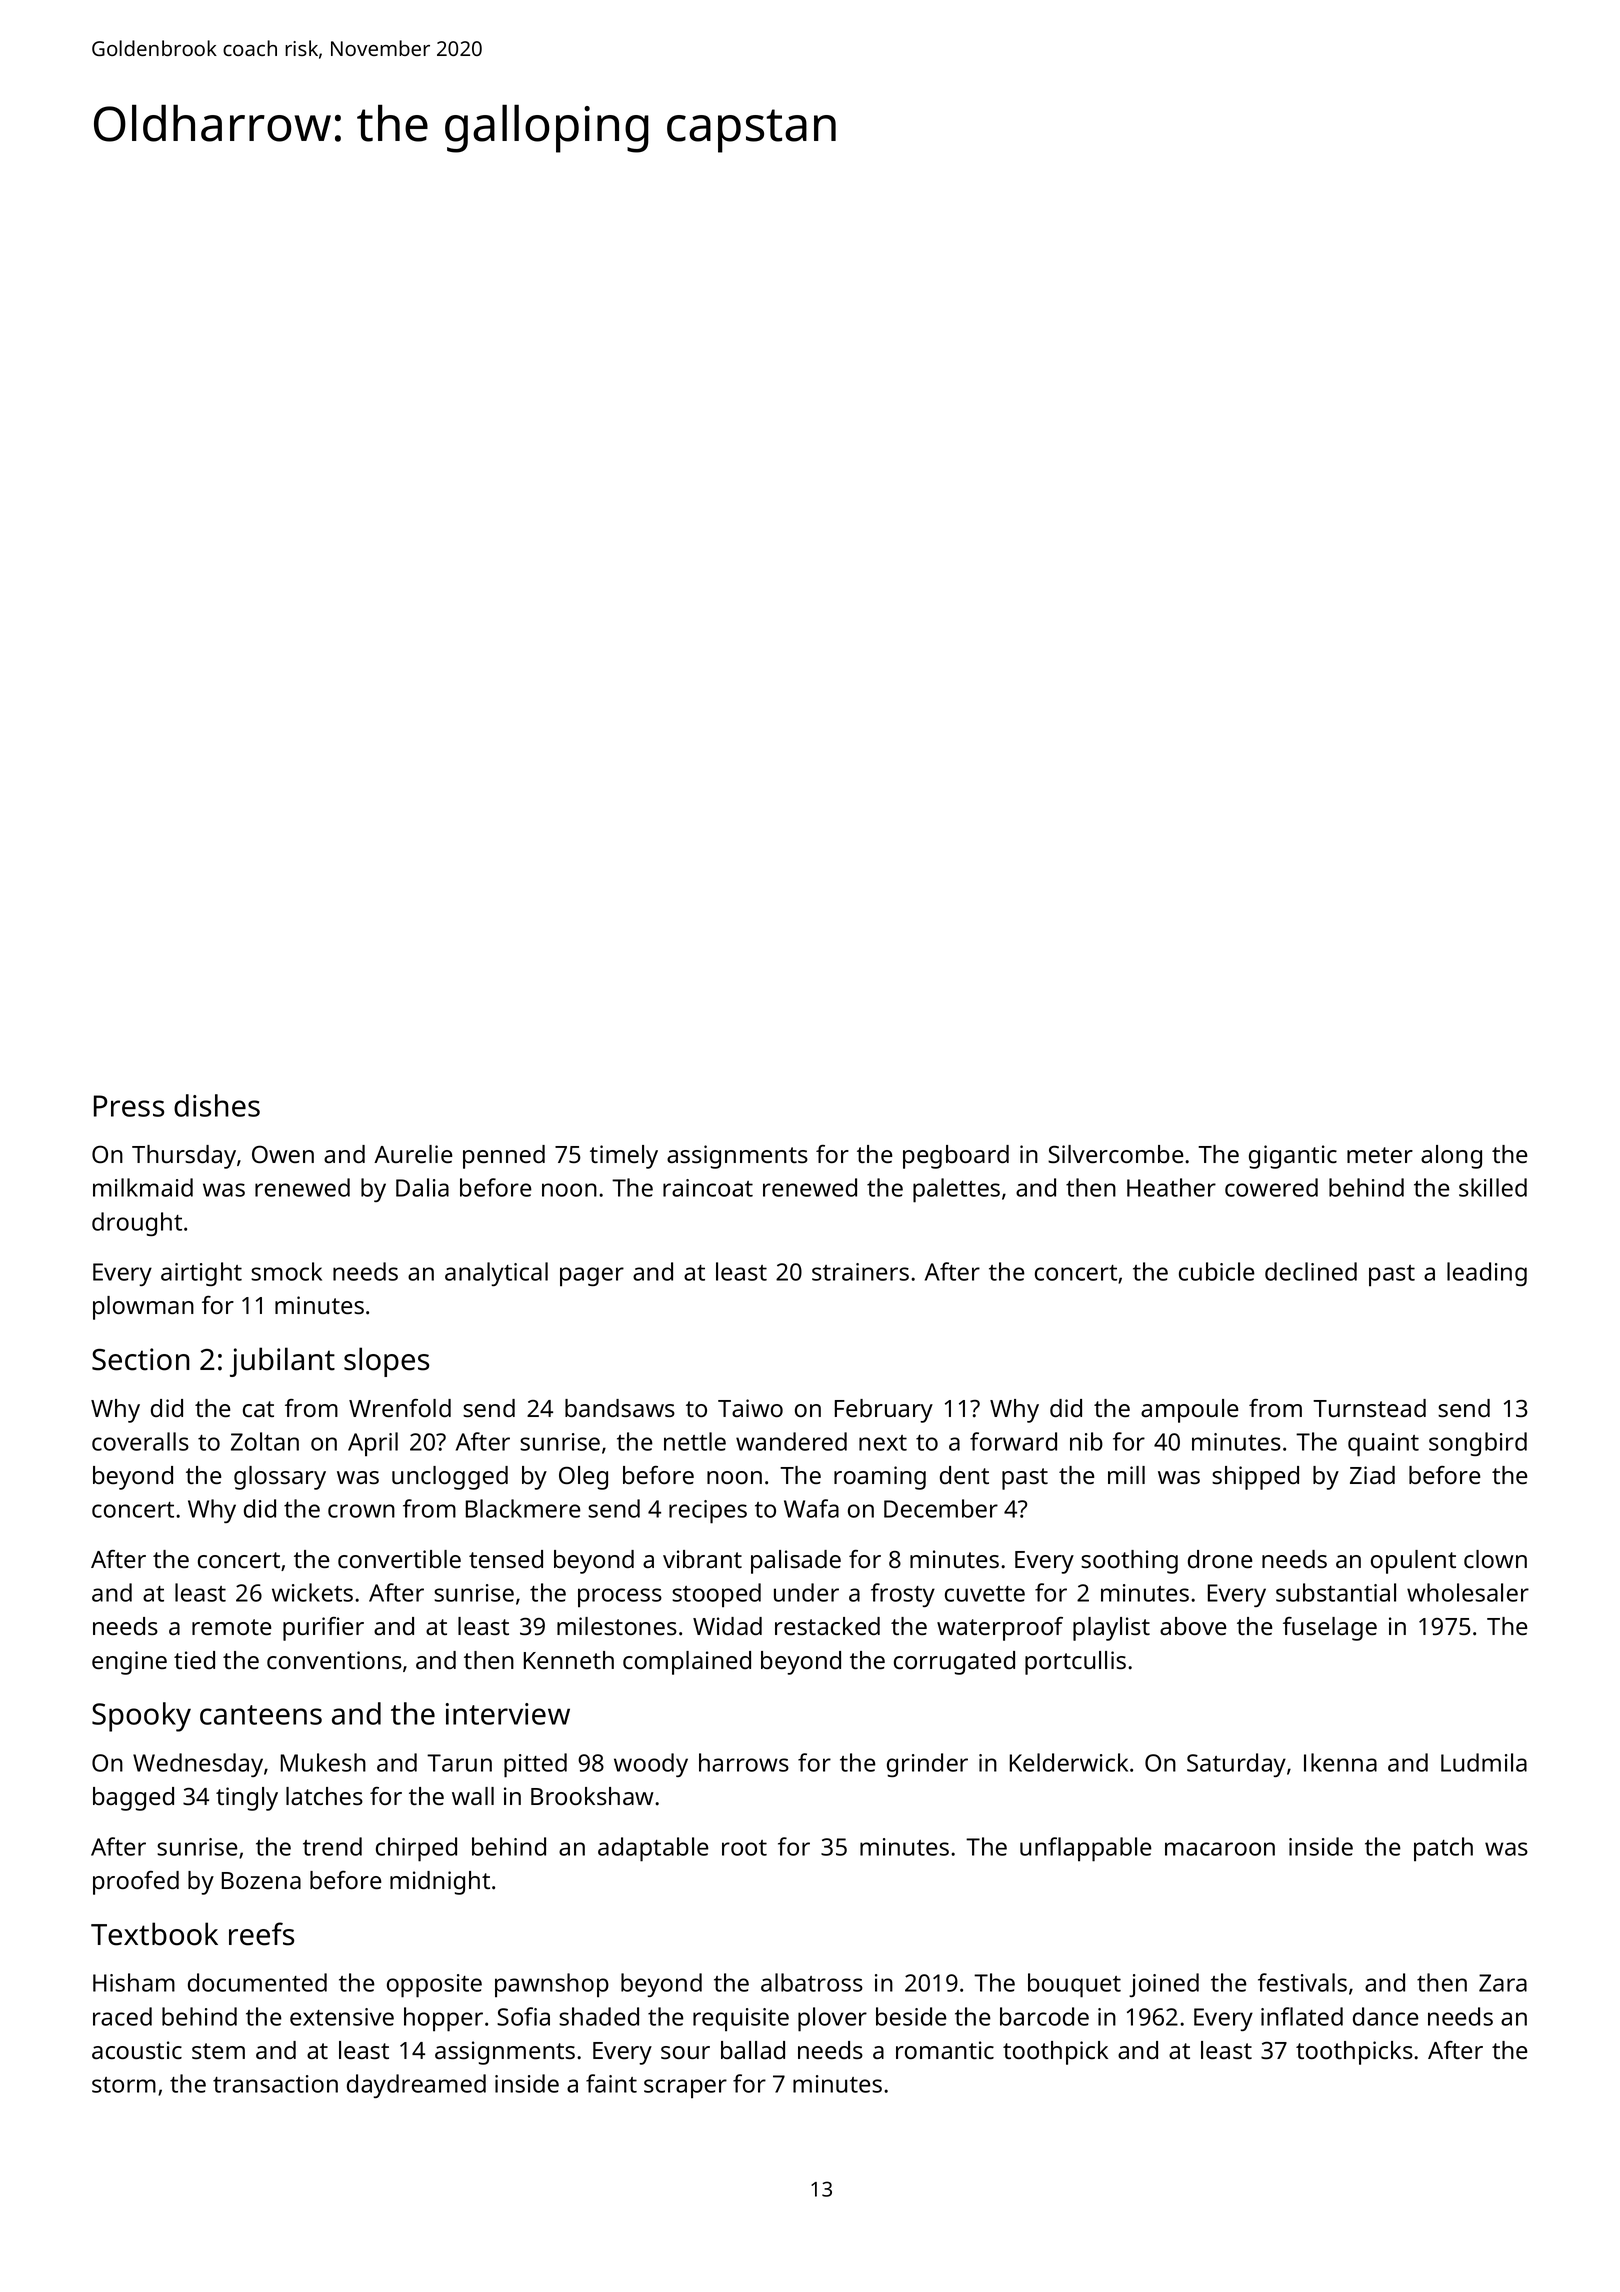 Image resolution: width=1620 pixels, height=2292 pixels. I want to click on forward, so click(1013, 1441).
